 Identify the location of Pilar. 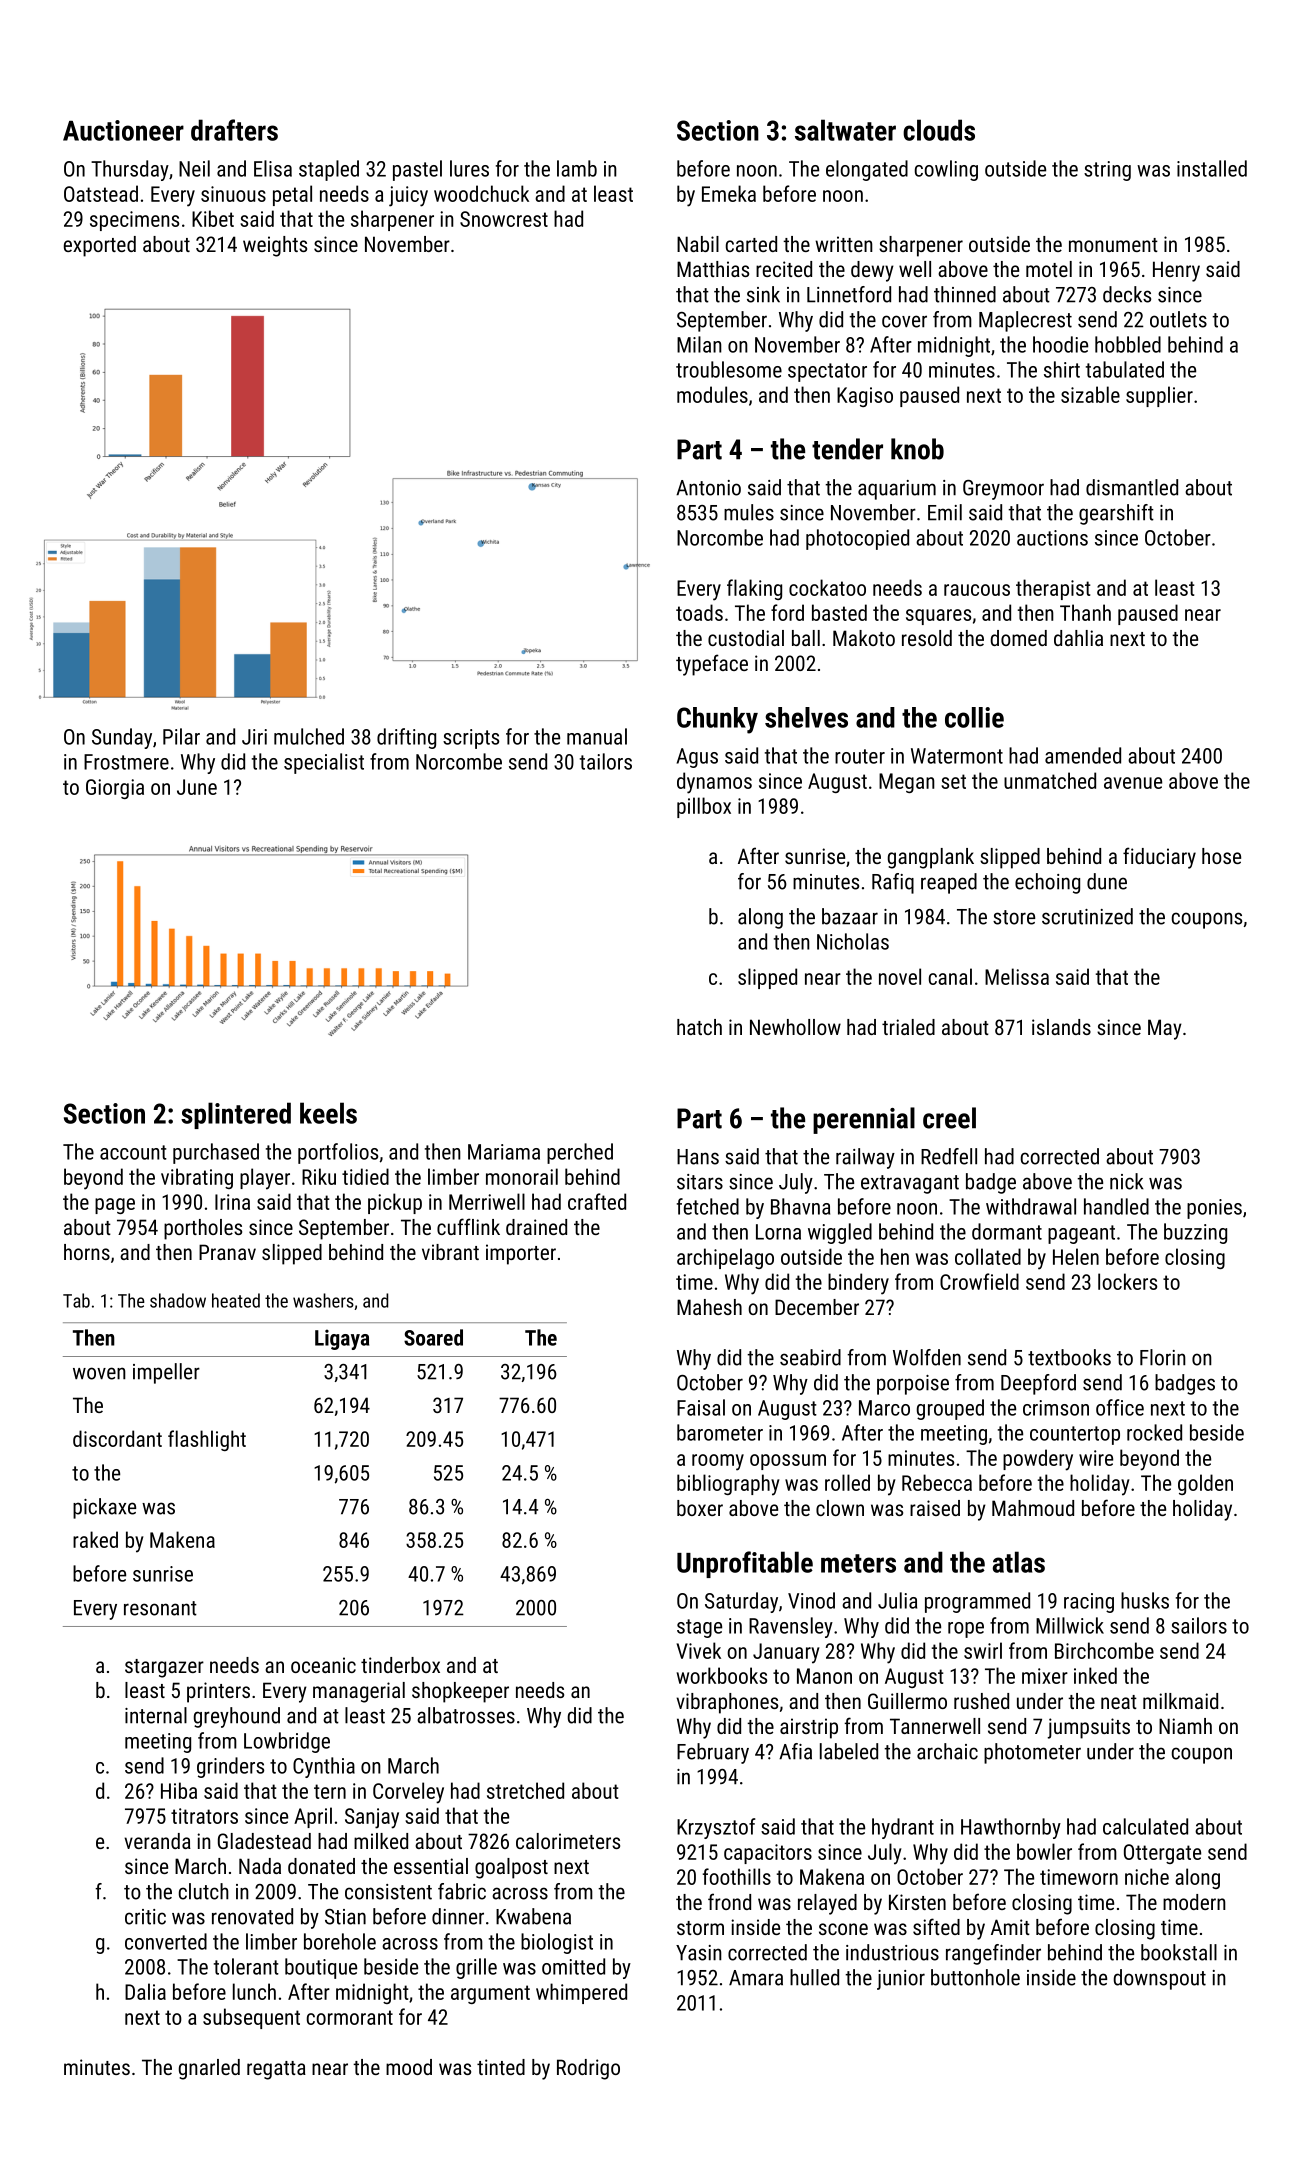
(181, 736).
